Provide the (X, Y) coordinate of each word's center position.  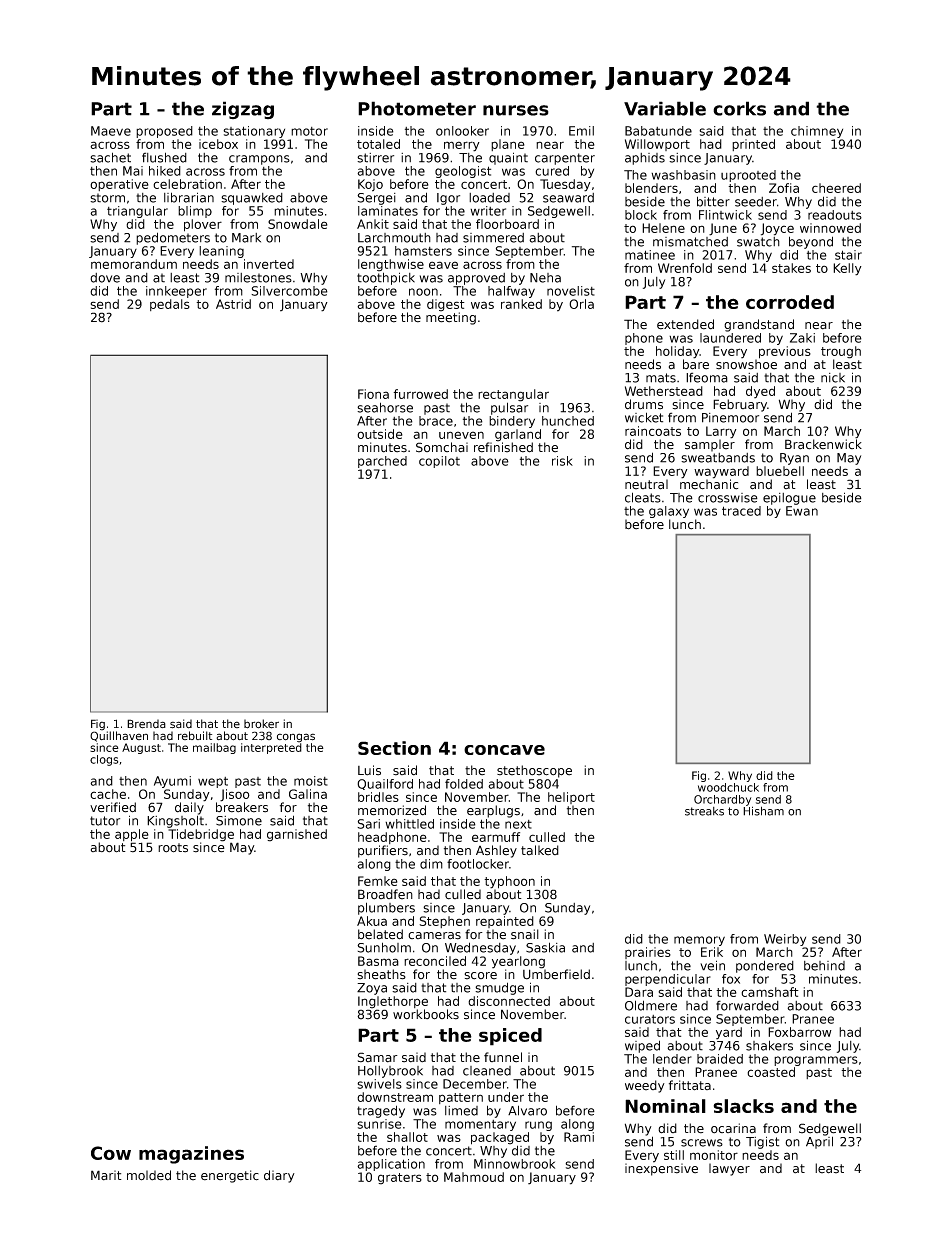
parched (382, 462)
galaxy (669, 512)
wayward (721, 472)
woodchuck (728, 787)
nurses (516, 110)
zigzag (243, 110)
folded (464, 784)
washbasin (683, 175)
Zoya (372, 989)
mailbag (214, 748)
